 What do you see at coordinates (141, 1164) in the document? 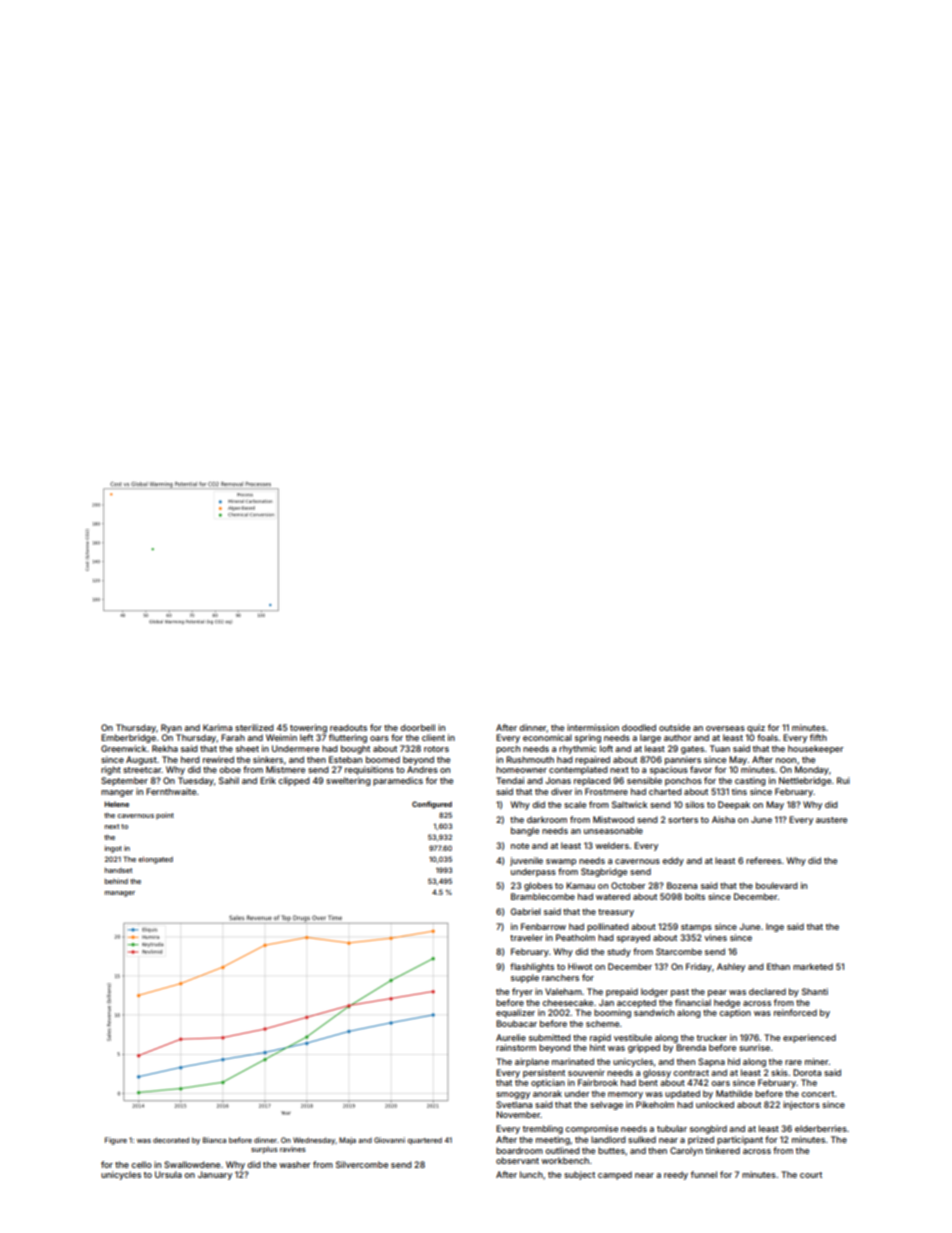
I see `cello` at bounding box center [141, 1164].
